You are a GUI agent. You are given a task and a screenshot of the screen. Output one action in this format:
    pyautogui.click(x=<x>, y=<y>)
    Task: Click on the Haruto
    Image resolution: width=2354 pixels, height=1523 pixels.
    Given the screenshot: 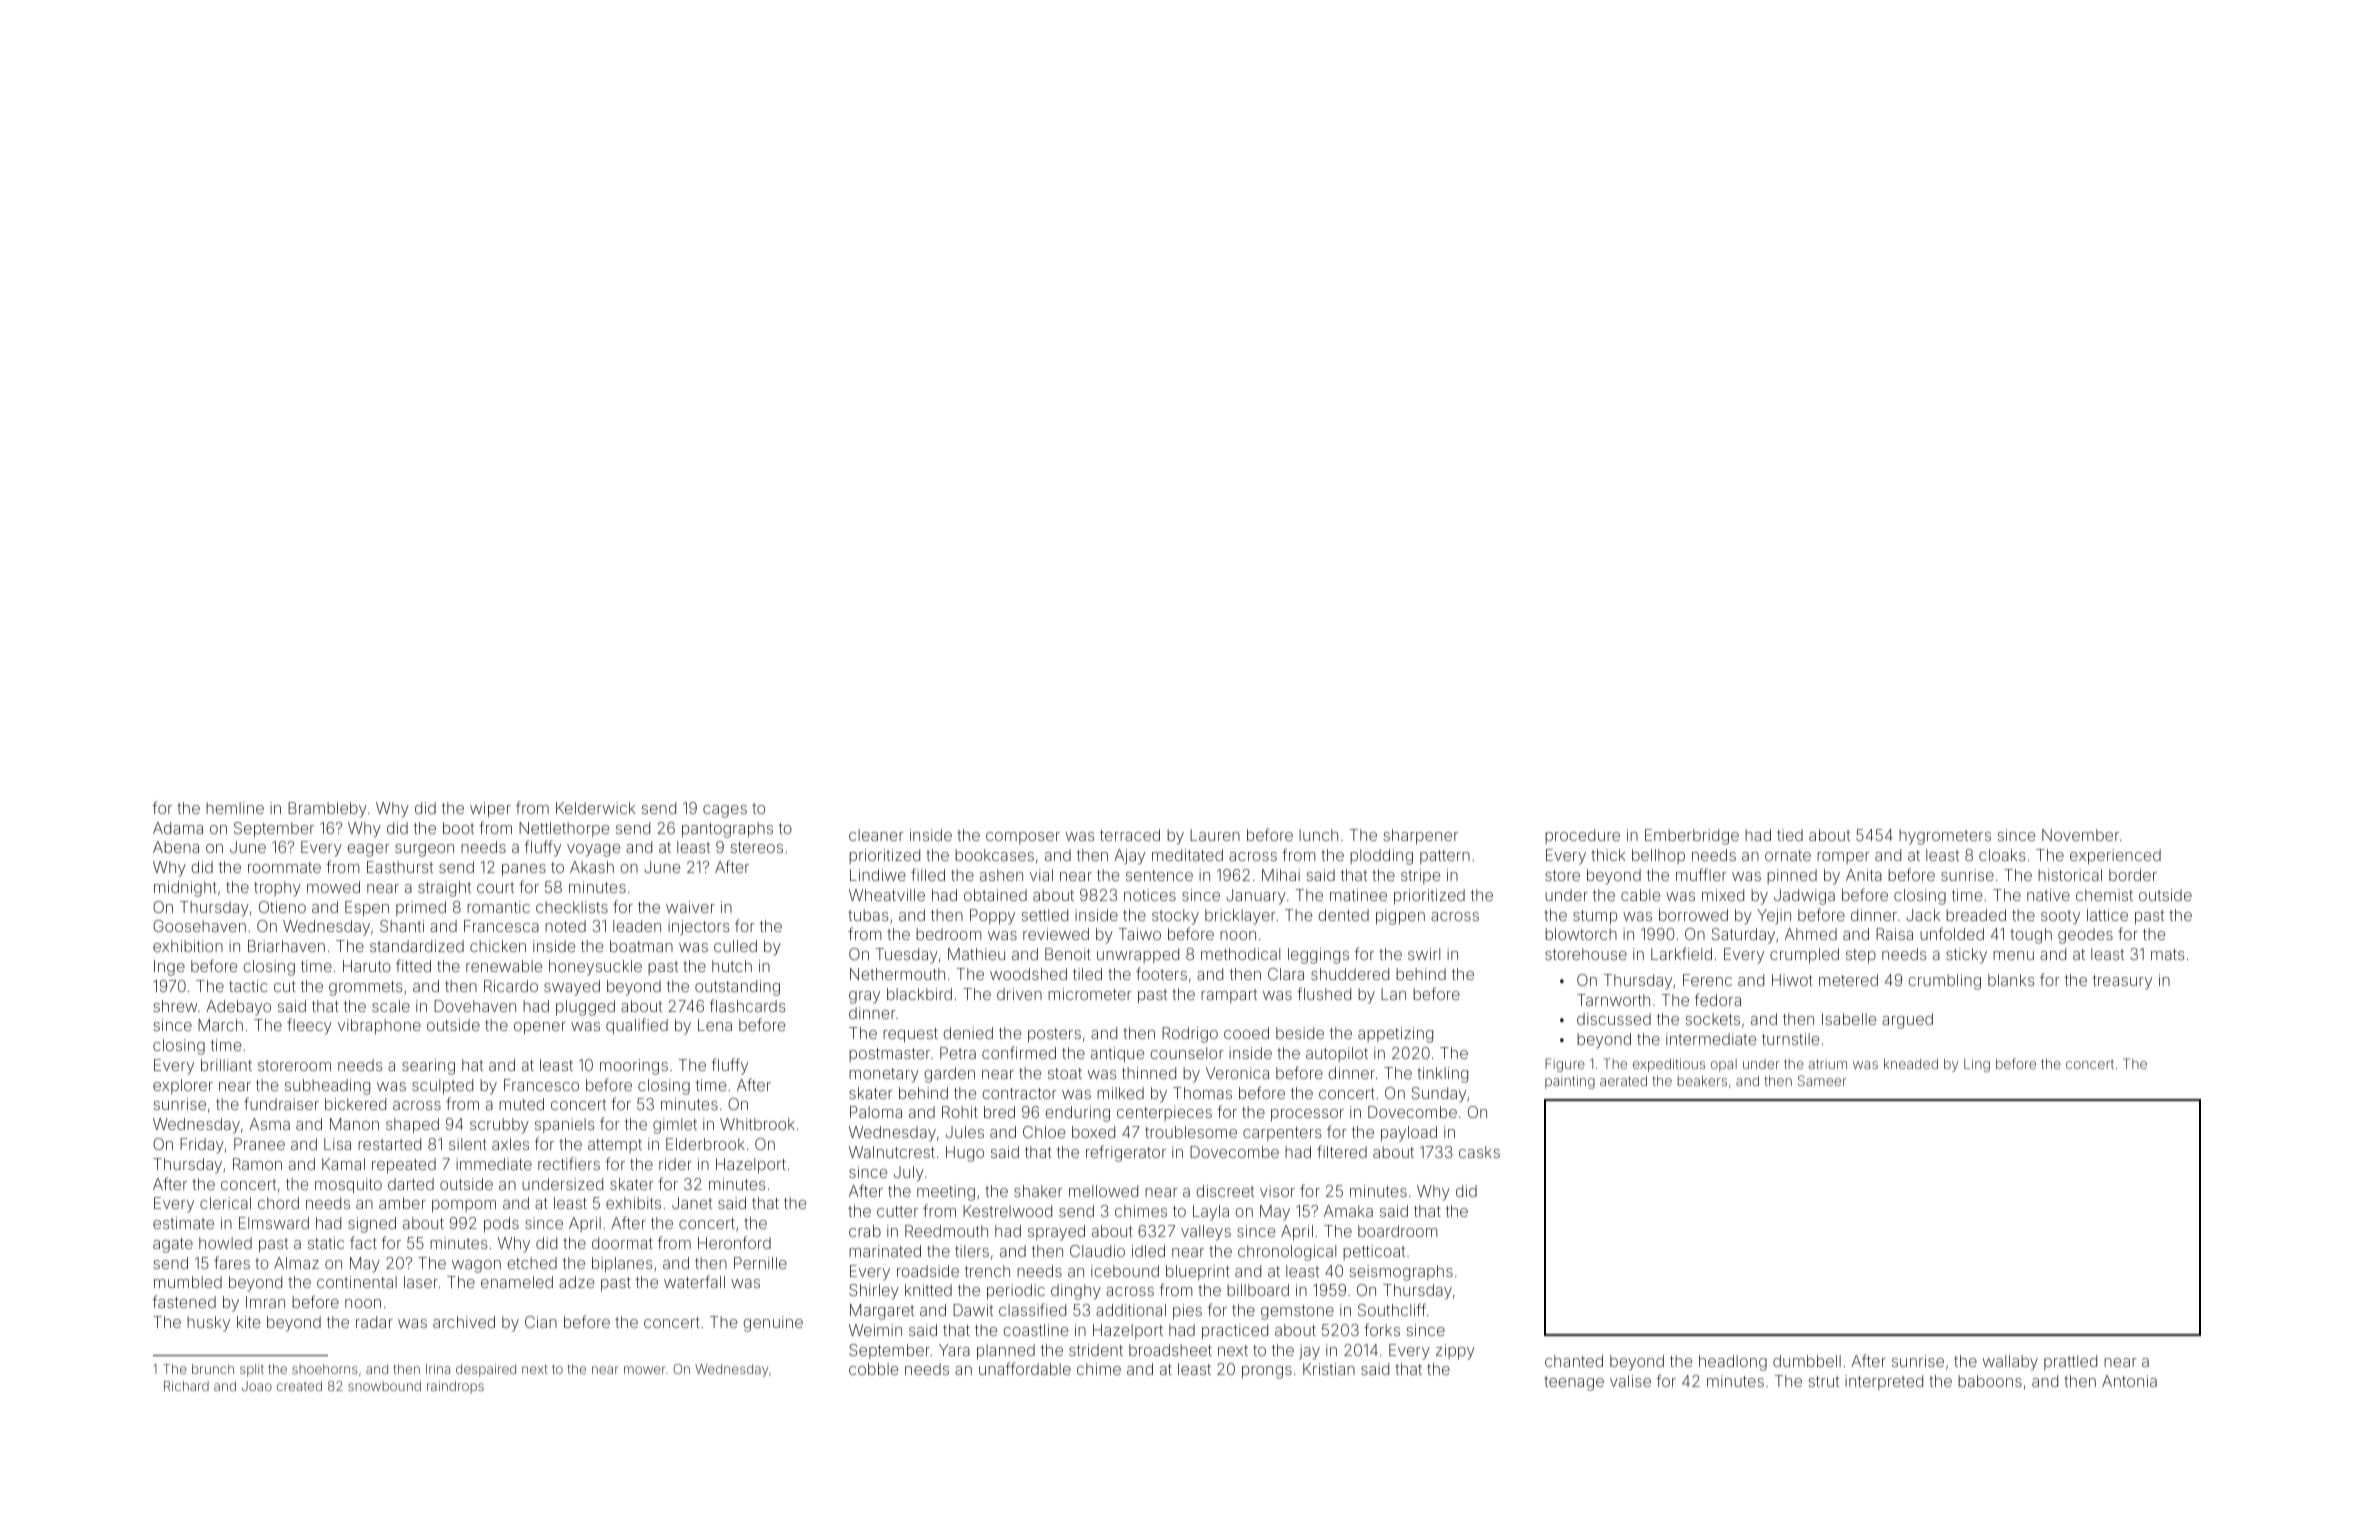 What is the action you would take?
    pyautogui.click(x=367, y=966)
